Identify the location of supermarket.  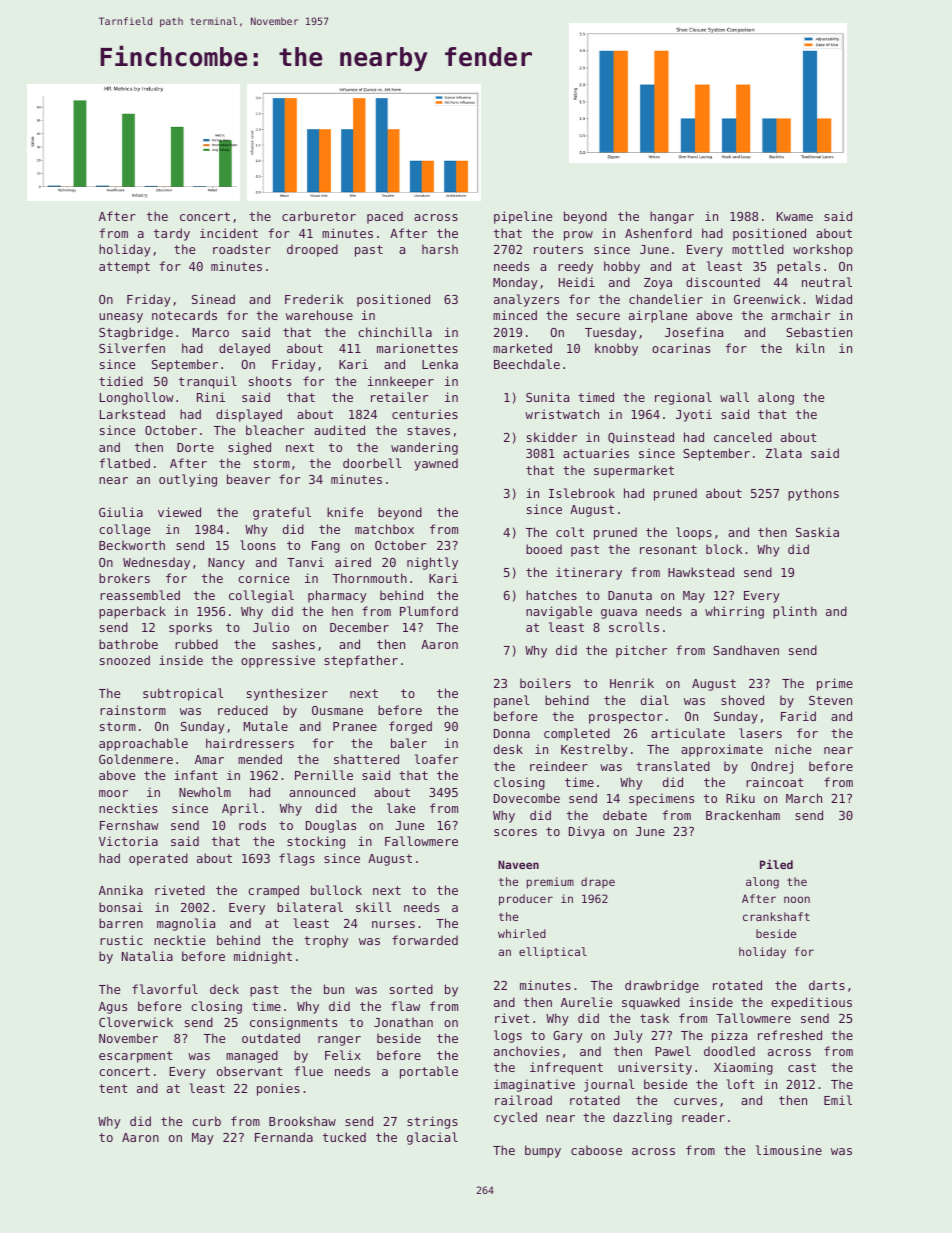
(634, 471).
